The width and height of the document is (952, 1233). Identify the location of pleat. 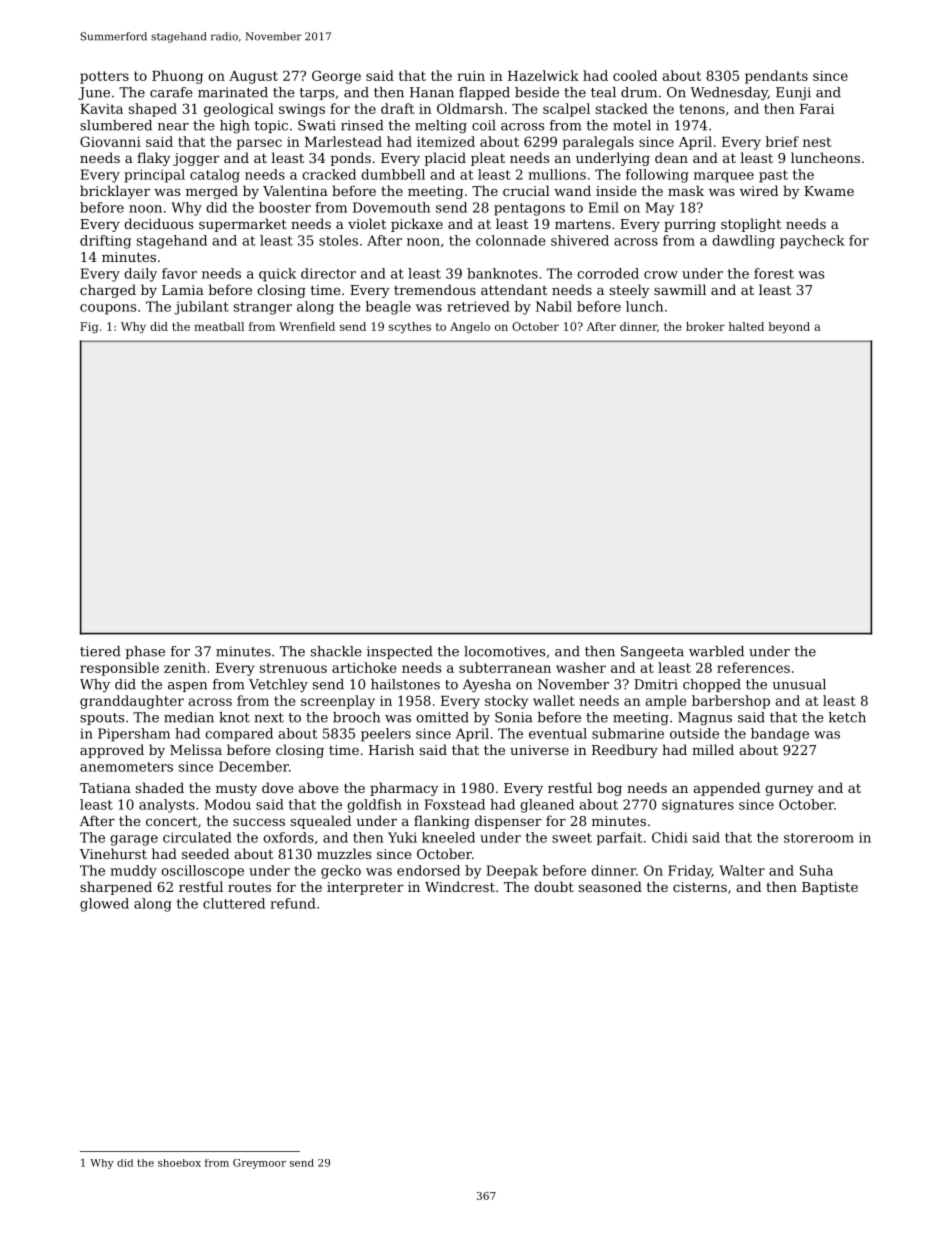
(488, 159).
